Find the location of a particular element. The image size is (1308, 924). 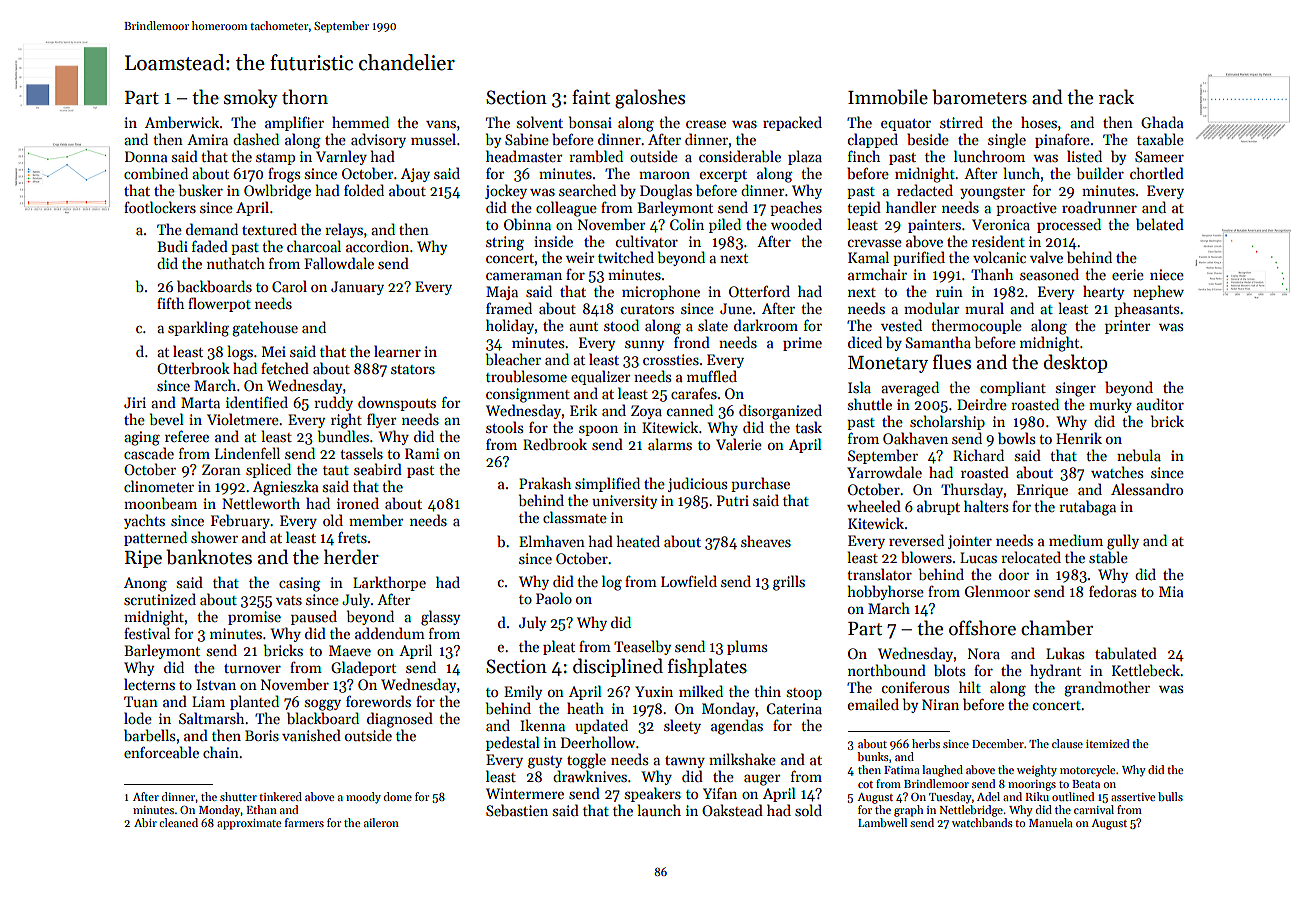

Ghada is located at coordinates (1162, 122).
